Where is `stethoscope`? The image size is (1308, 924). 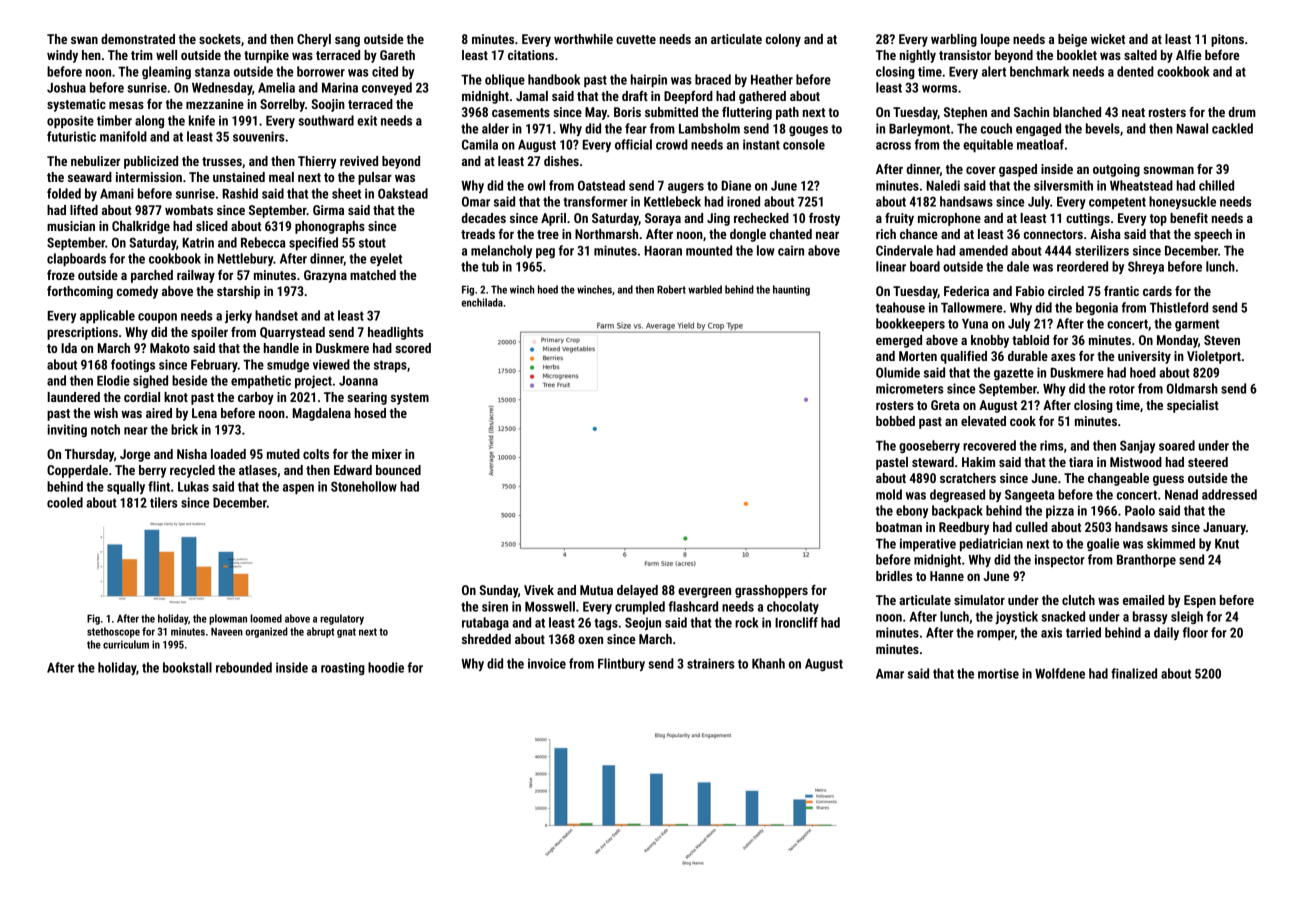
stethoscope is located at coordinates (113, 632).
